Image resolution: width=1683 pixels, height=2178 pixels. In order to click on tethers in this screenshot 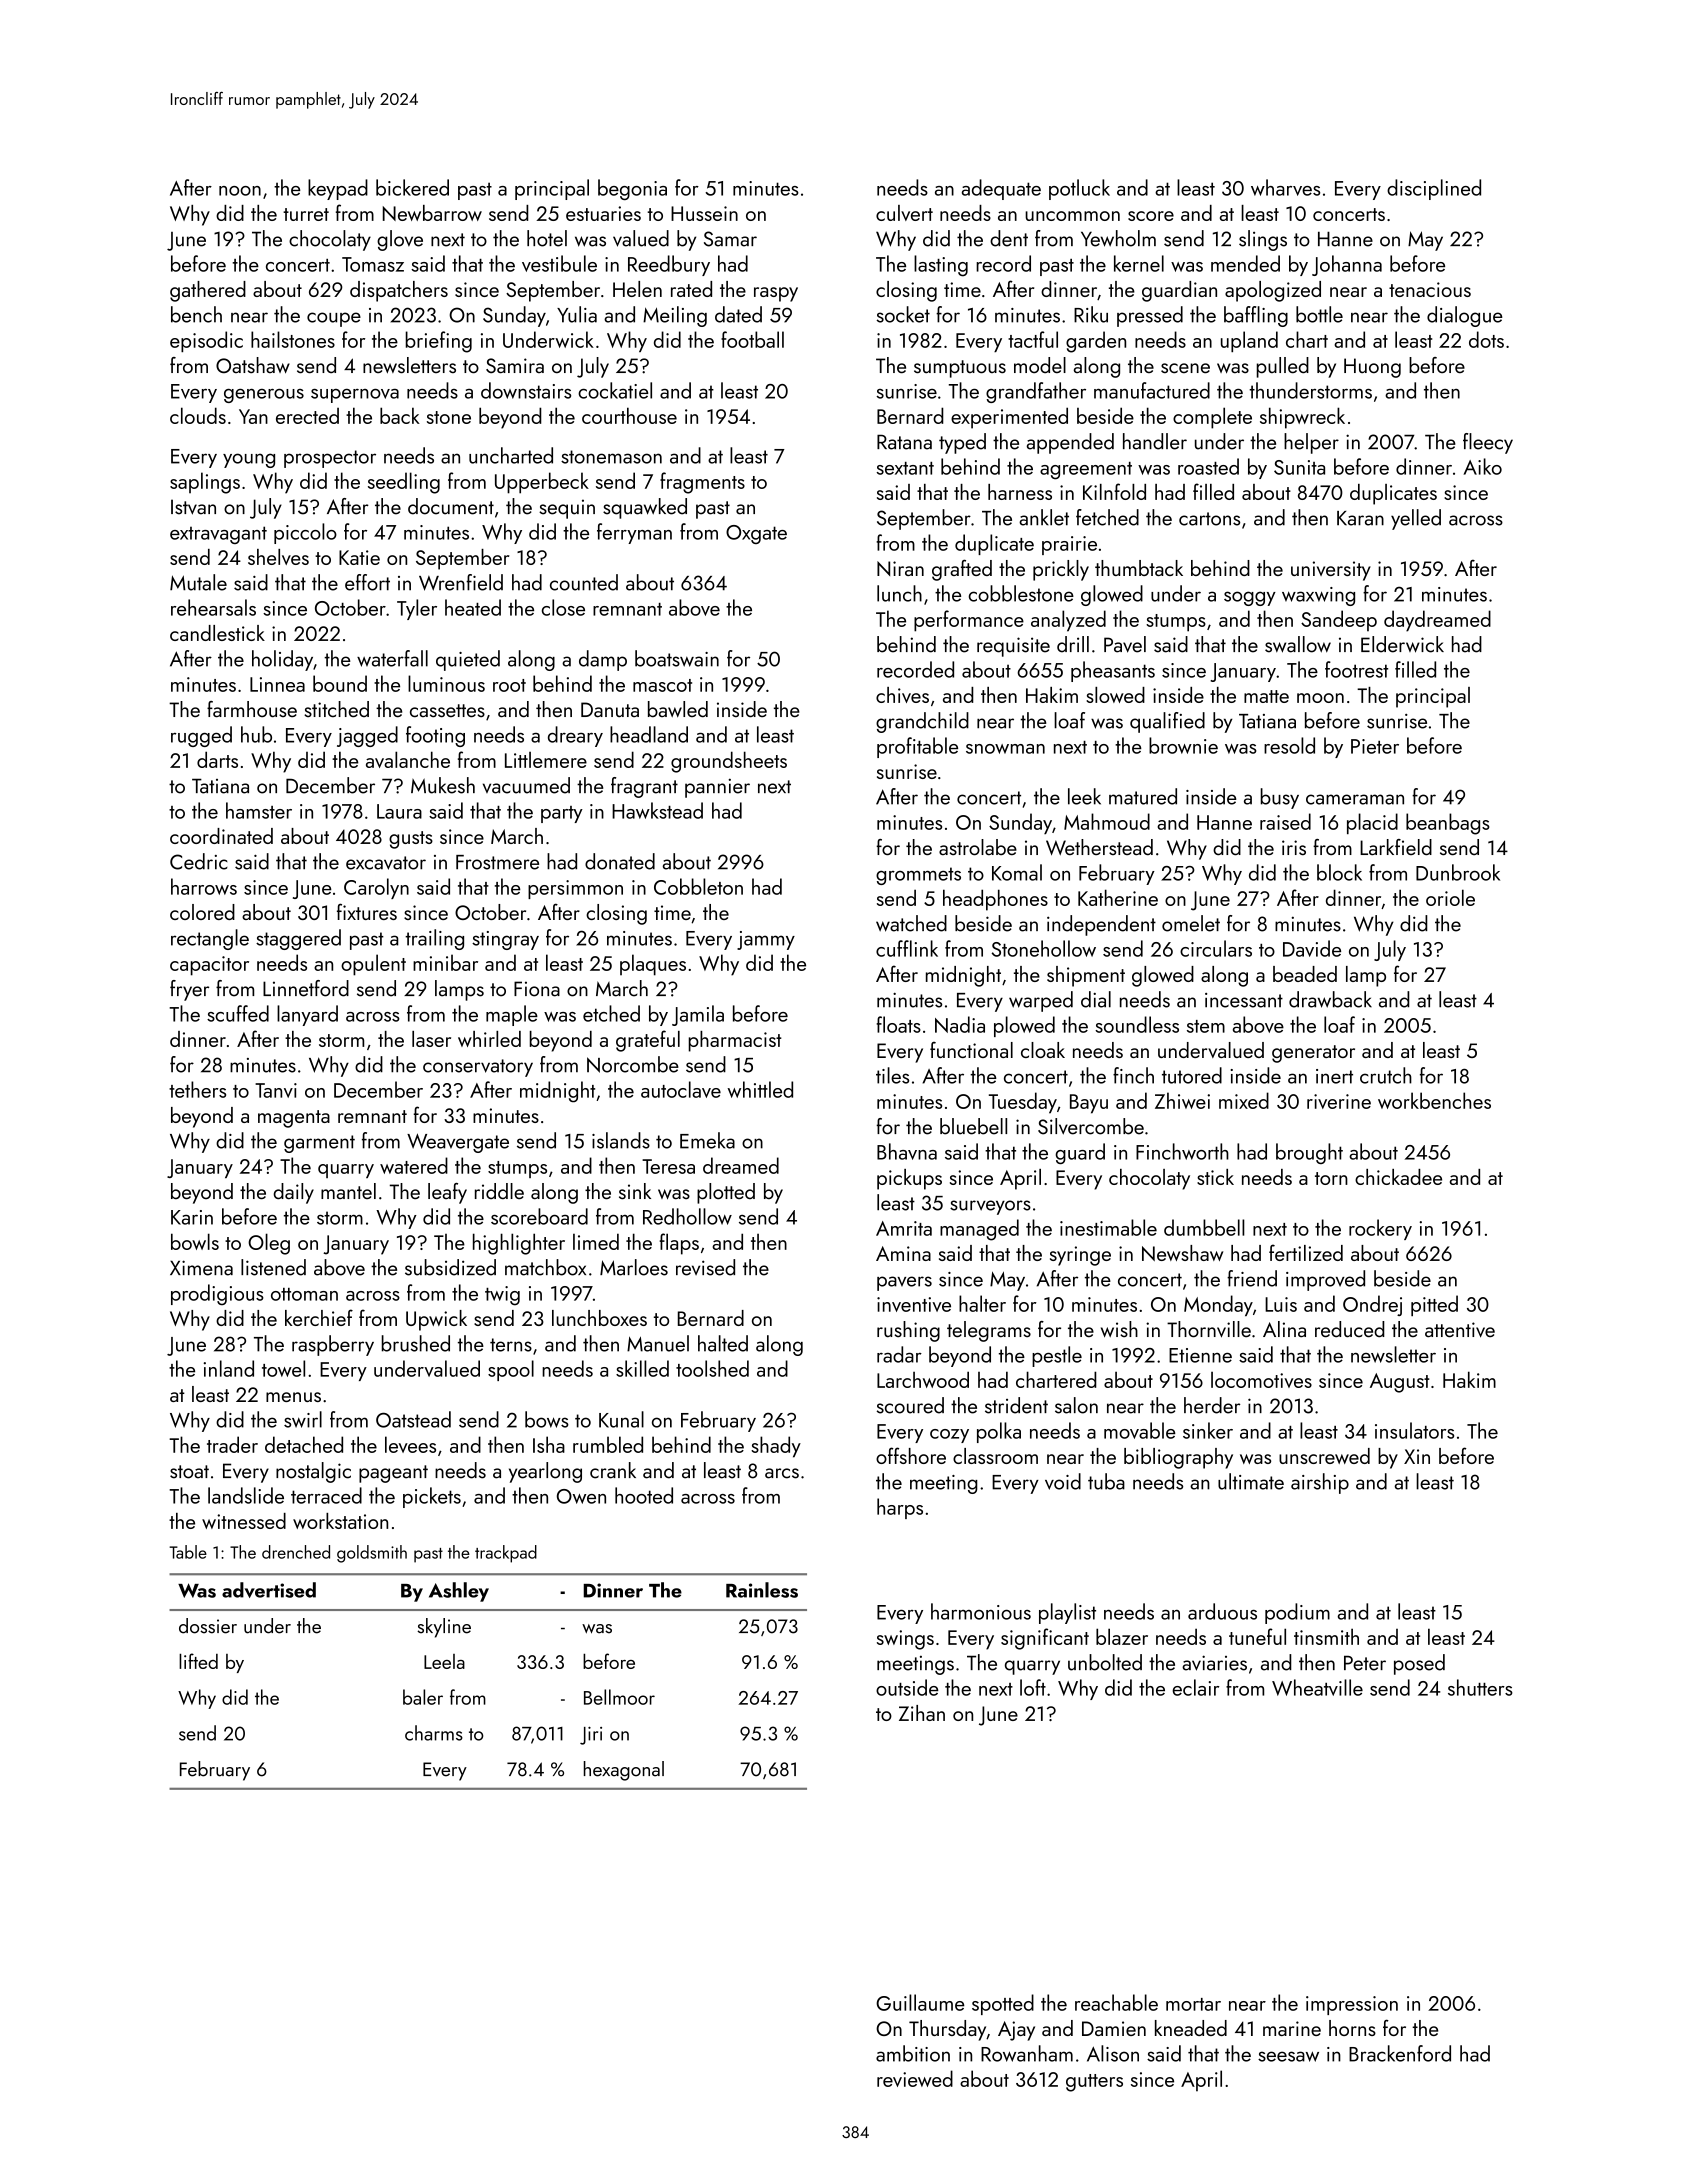, I will do `click(197, 1089)`.
